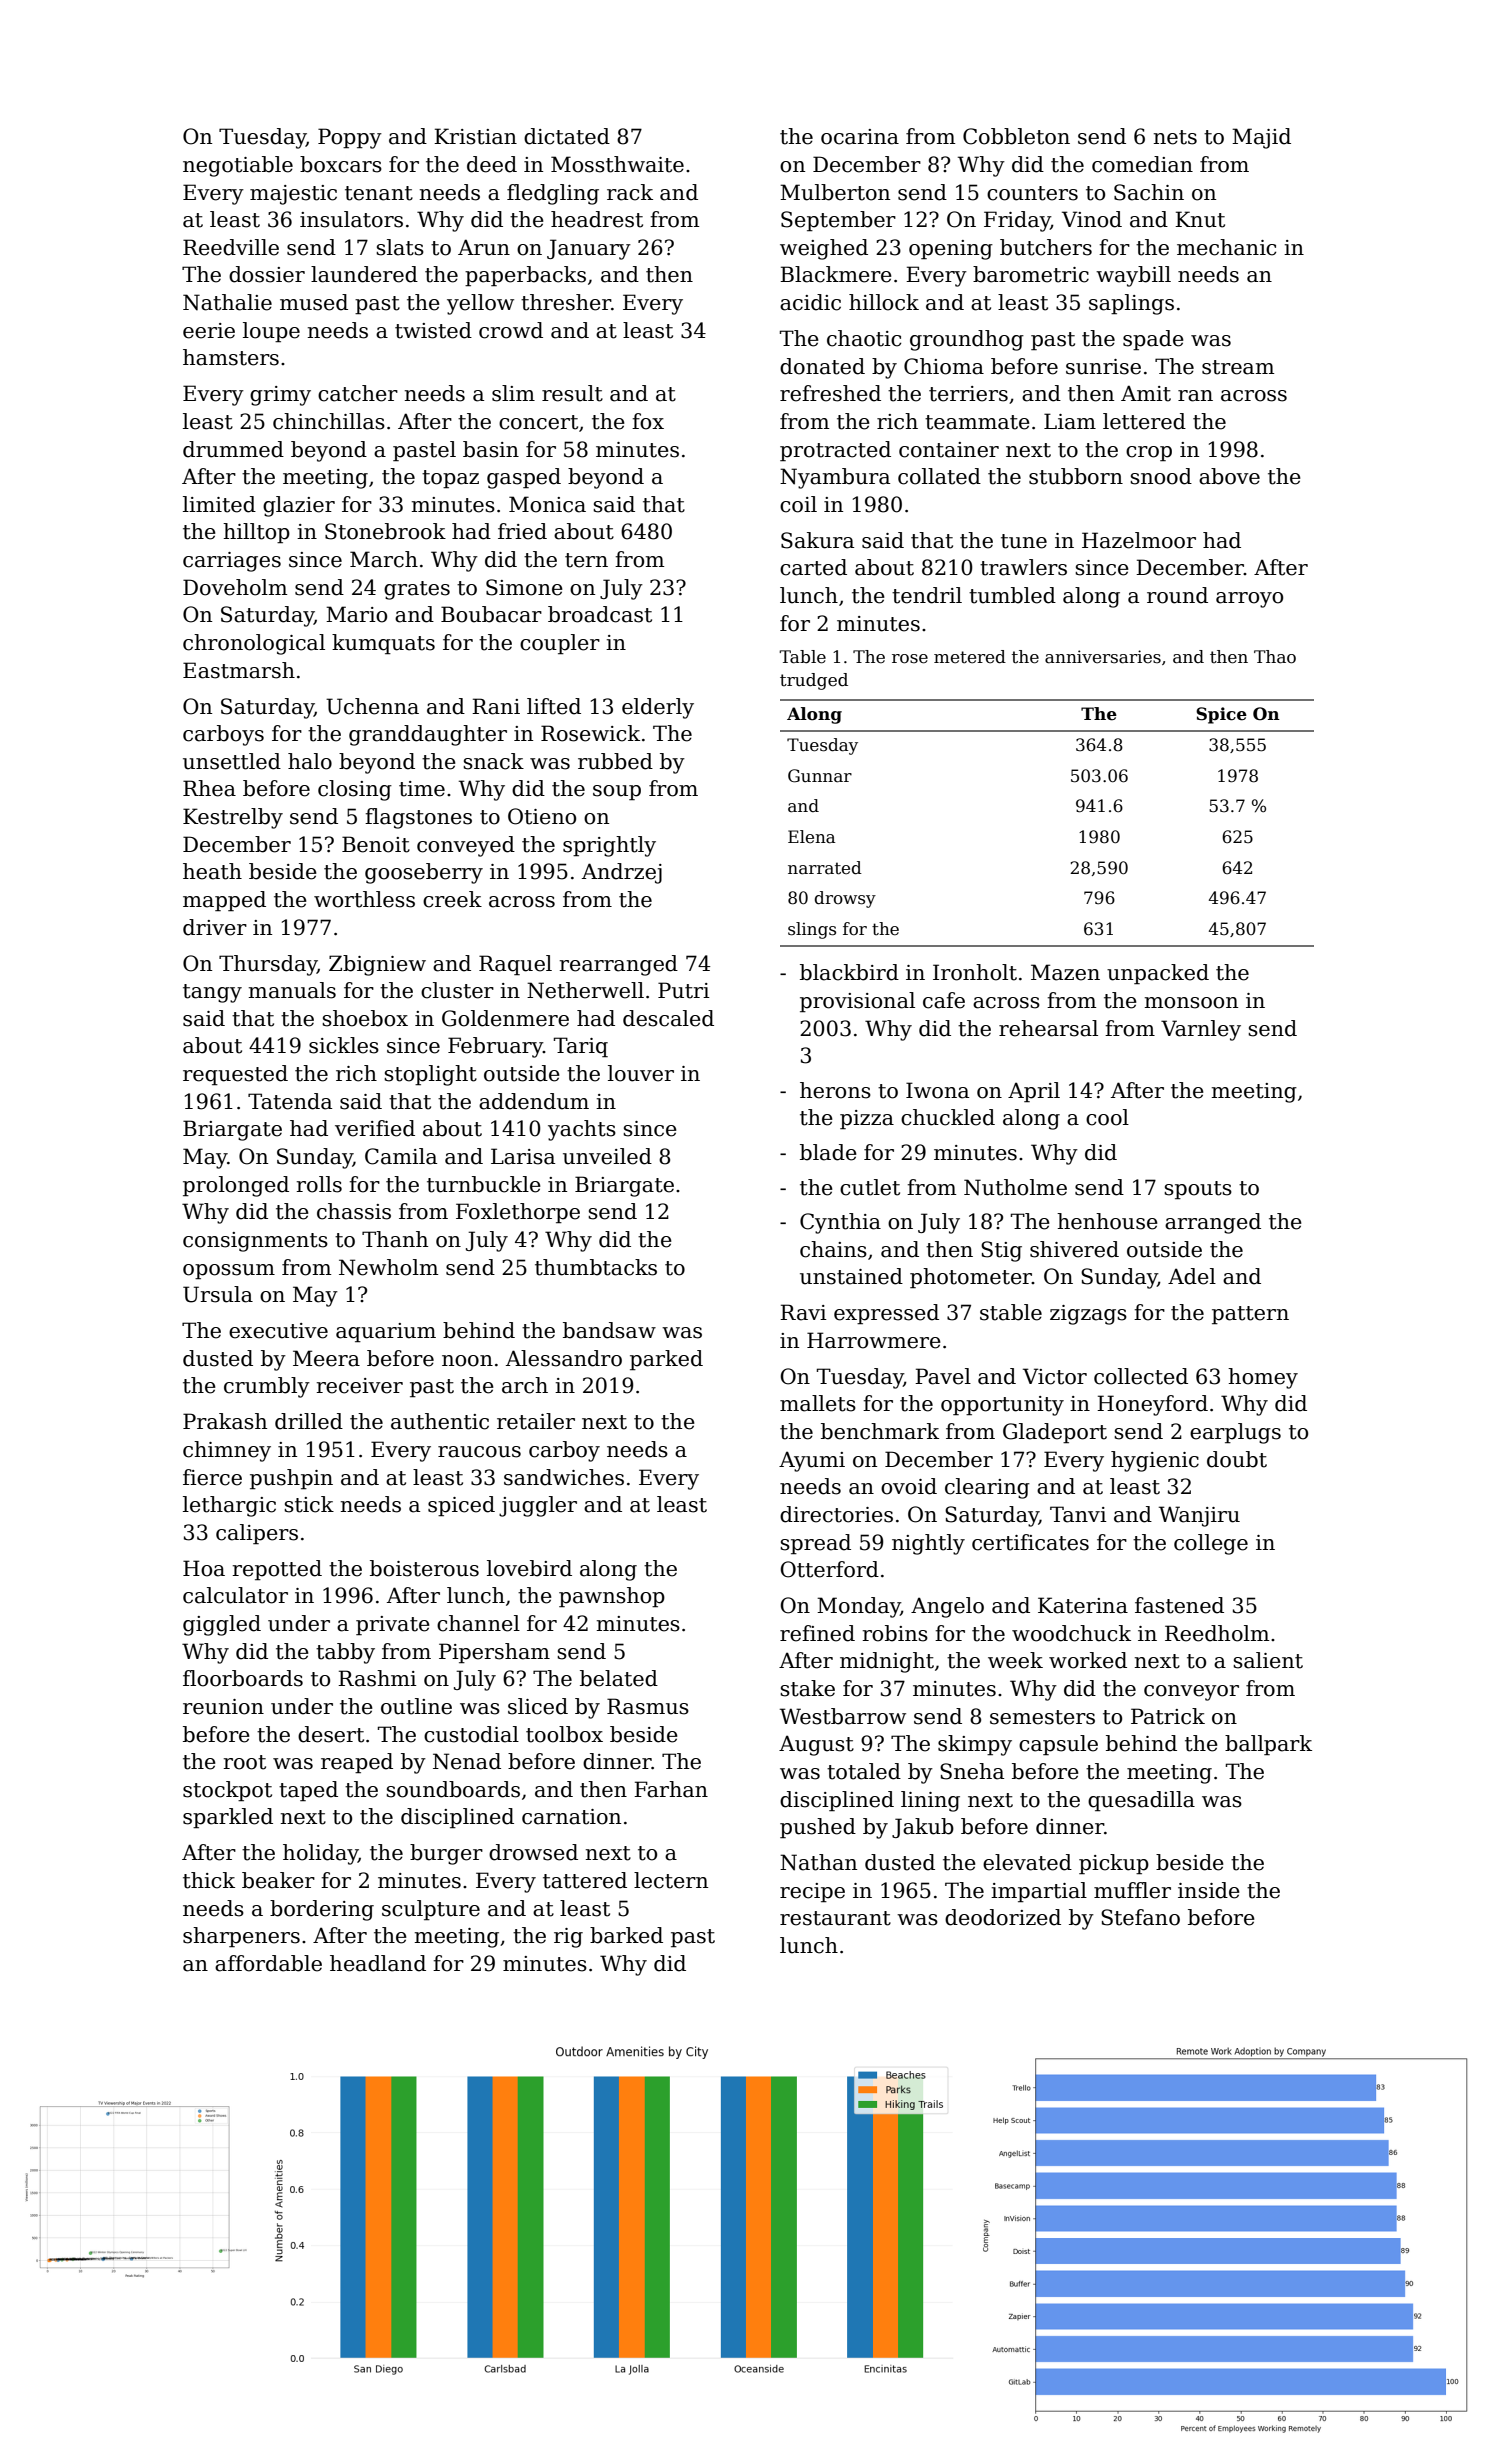  I want to click on grates, so click(417, 590).
